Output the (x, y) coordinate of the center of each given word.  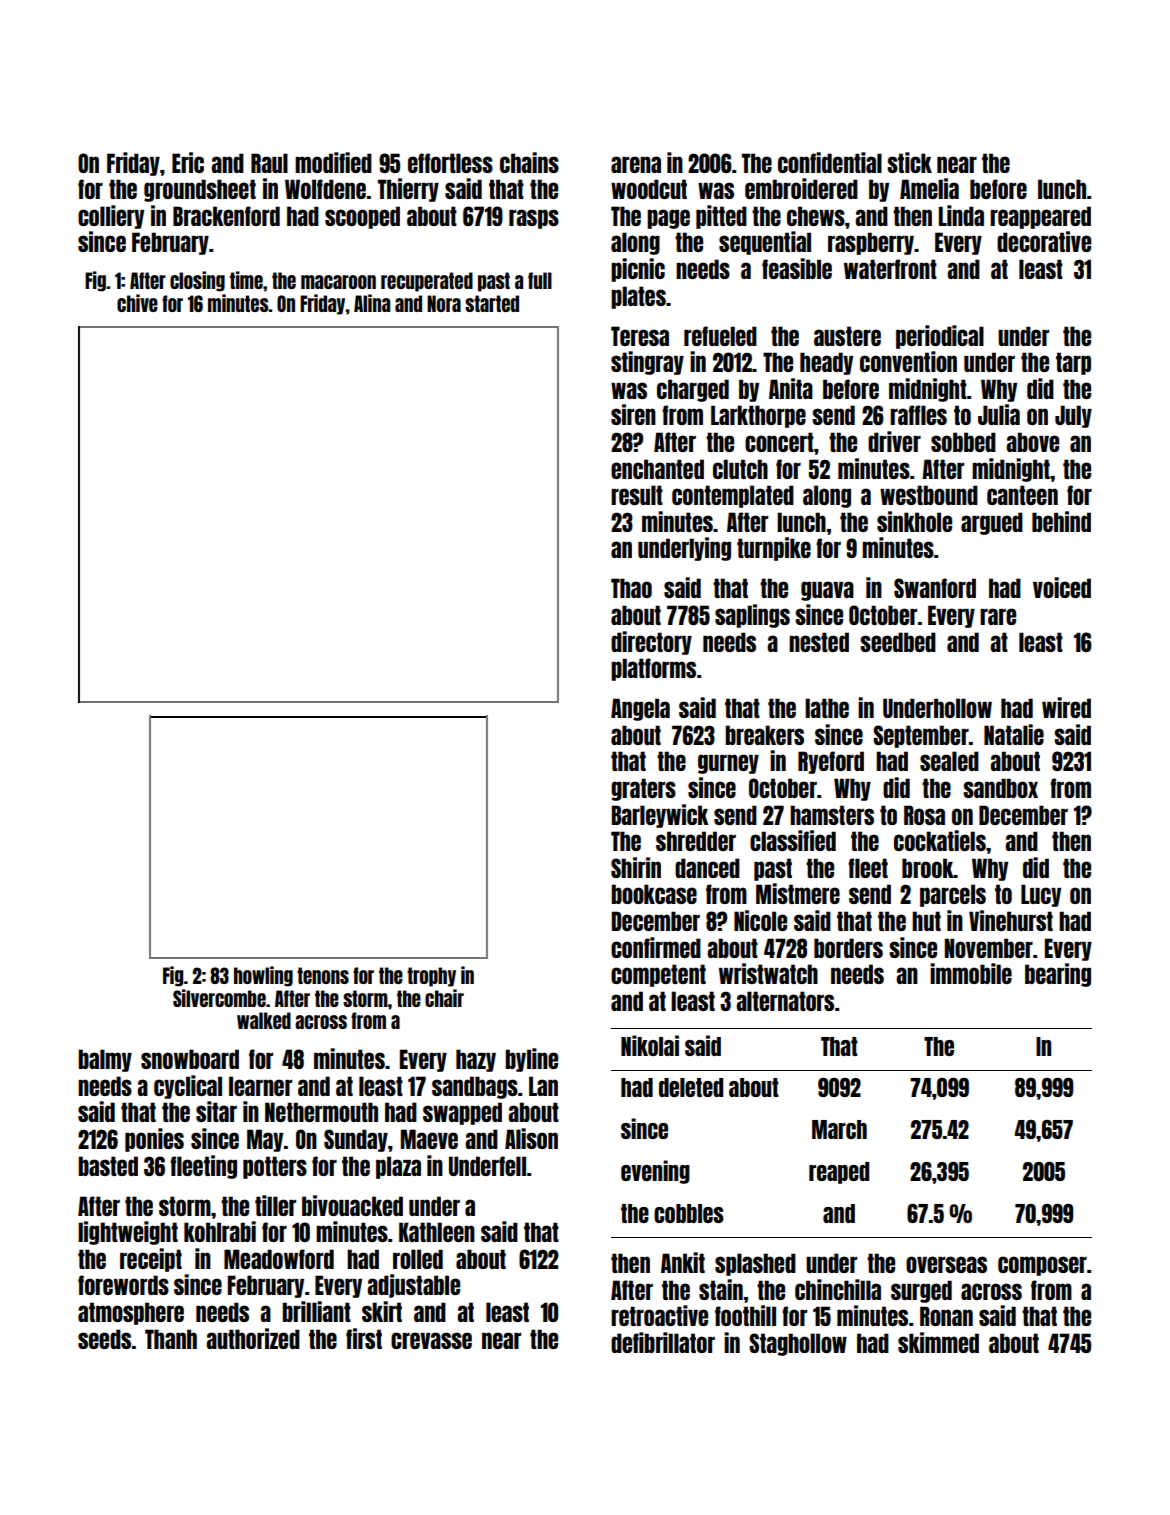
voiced (1062, 587)
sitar (216, 1111)
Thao (631, 588)
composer (1042, 1266)
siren (633, 414)
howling (263, 976)
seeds (104, 1339)
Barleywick (660, 816)
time (246, 280)
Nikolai (650, 1045)
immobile (971, 973)
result (637, 495)
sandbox (1000, 788)
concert (779, 442)
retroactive (659, 1315)
